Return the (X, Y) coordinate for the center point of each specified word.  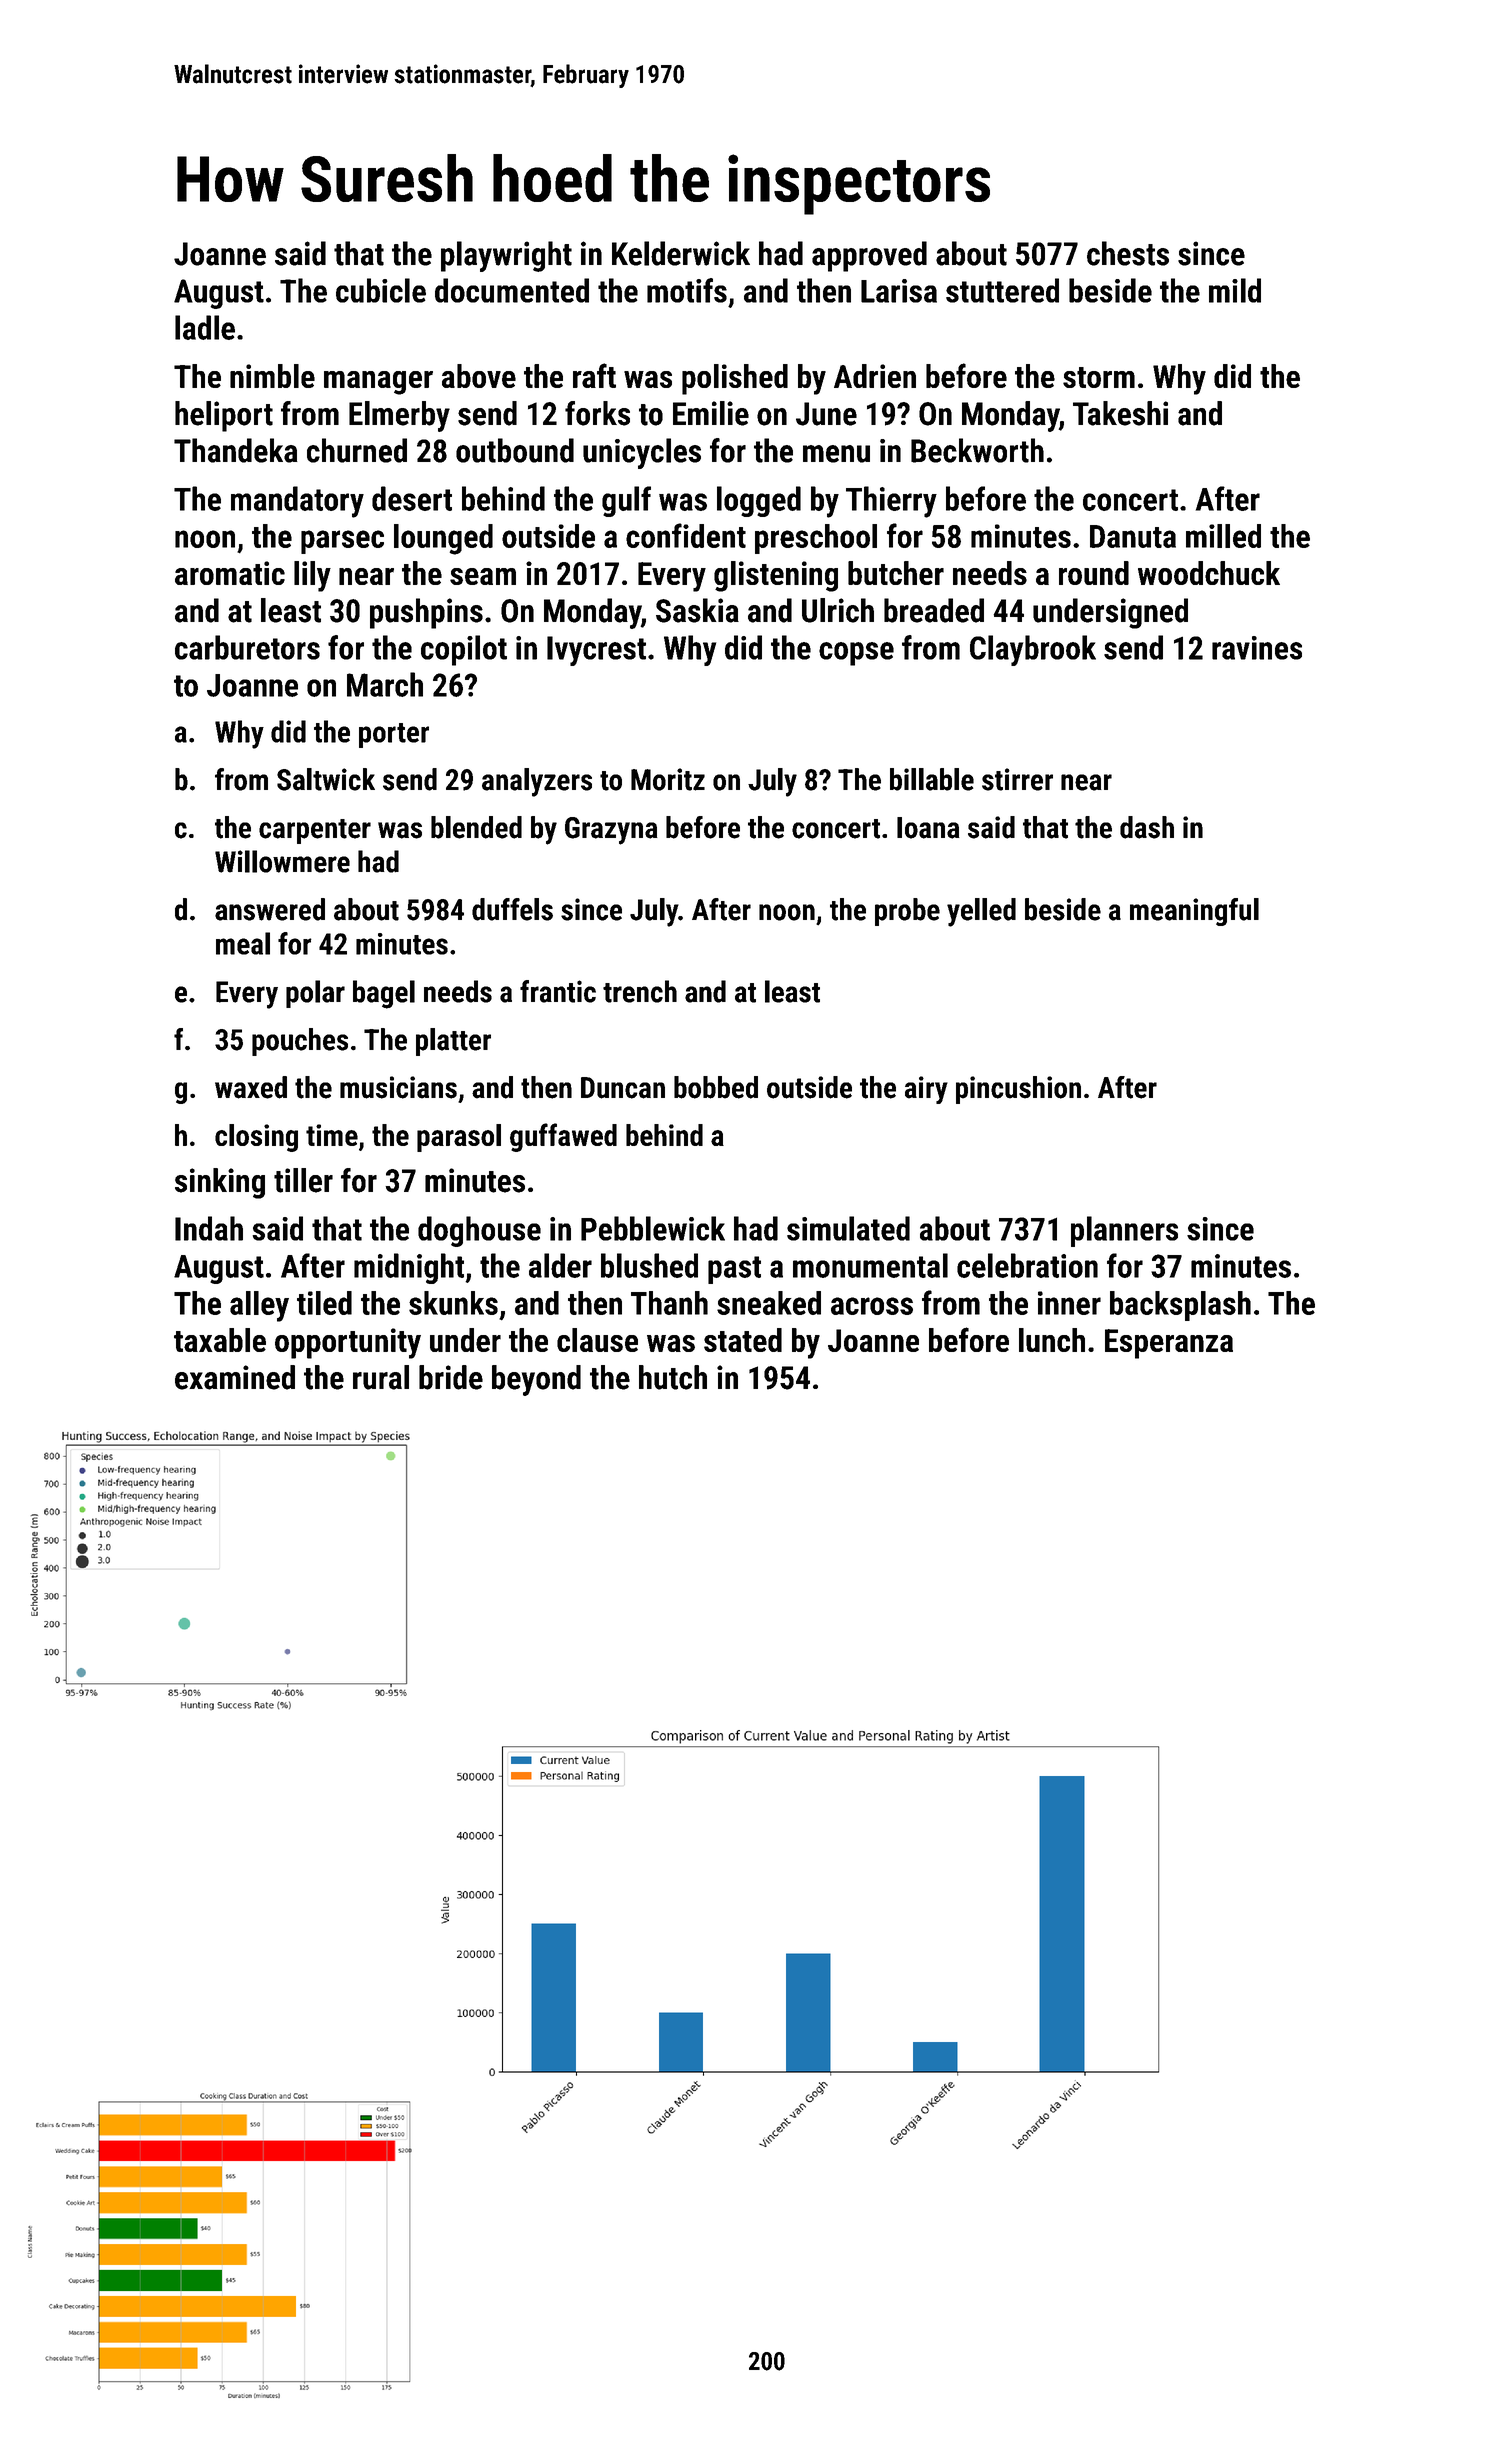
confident (686, 535)
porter (394, 735)
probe (907, 912)
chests (1128, 253)
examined (235, 1377)
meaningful (1194, 912)
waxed (251, 1087)
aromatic (230, 573)
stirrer (1017, 779)
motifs (687, 290)
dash (1147, 827)
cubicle (381, 290)
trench (640, 991)
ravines (1257, 648)
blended (476, 827)
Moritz (668, 779)
